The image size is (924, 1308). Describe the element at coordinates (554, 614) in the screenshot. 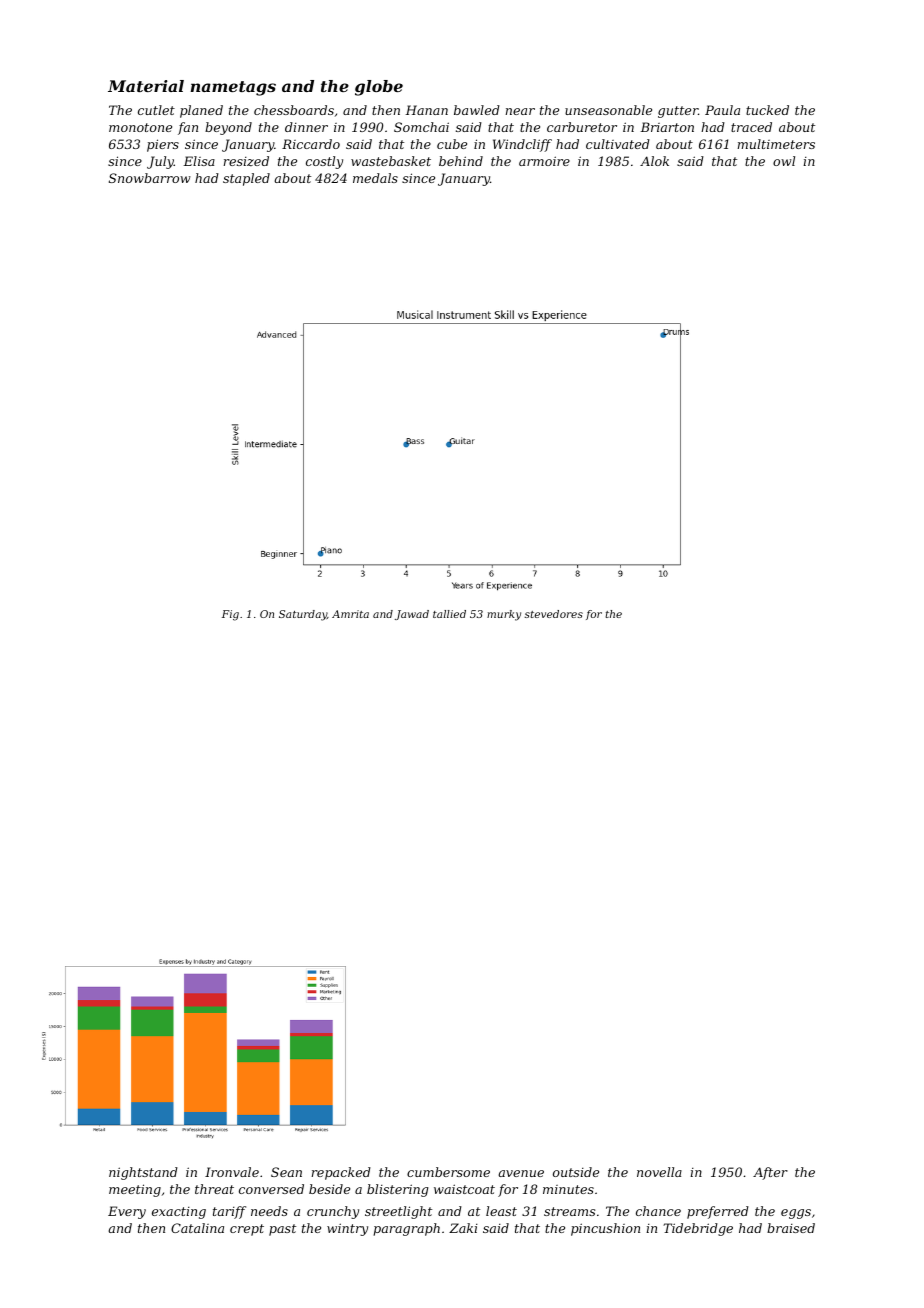

I see `stevedores` at that location.
